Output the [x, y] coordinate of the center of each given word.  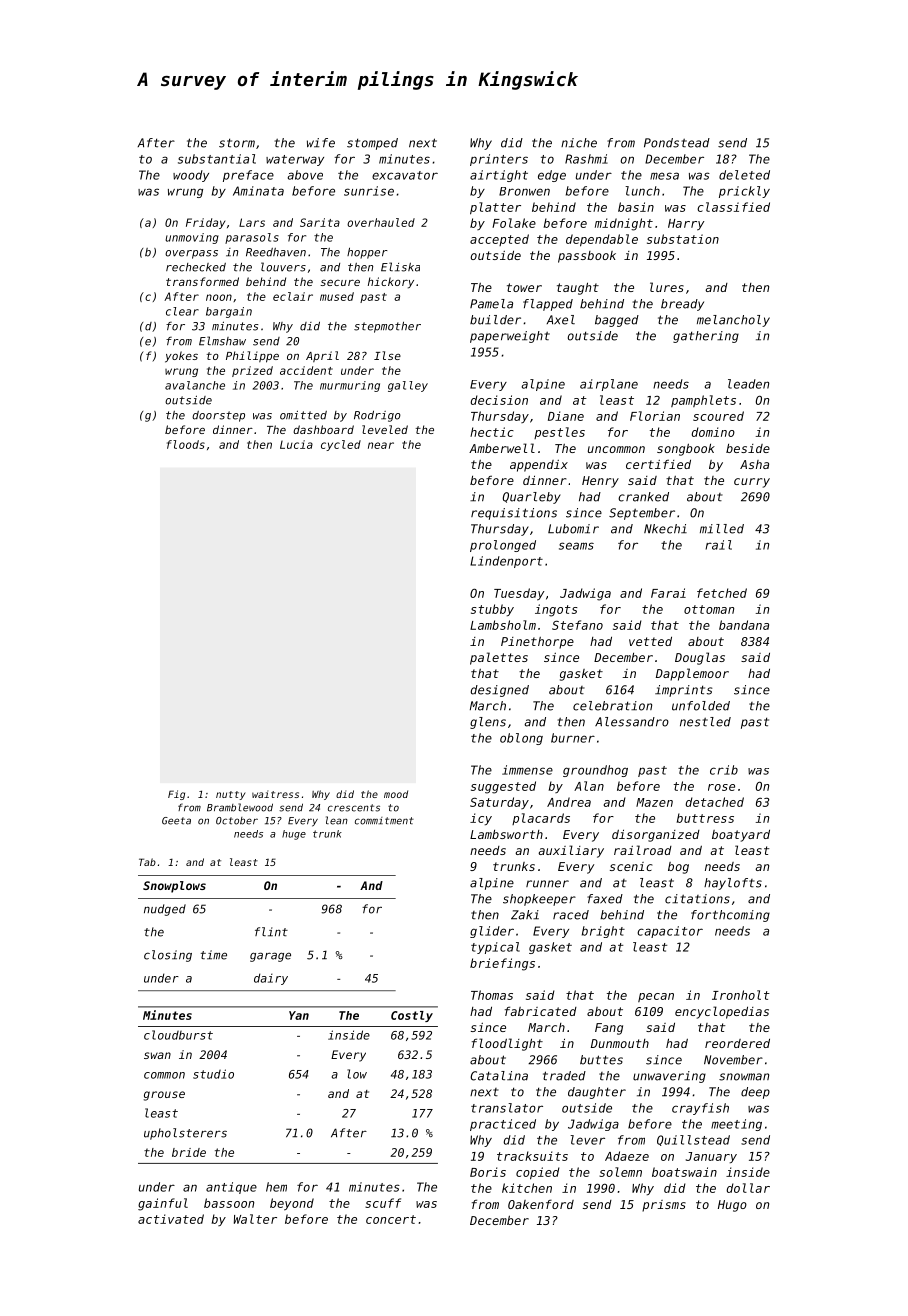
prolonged [503, 546]
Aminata [258, 191]
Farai [668, 593]
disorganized [656, 835]
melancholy [733, 321]
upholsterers [185, 1134]
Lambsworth [506, 834]
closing [168, 956]
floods [186, 444]
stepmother [387, 327]
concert [391, 1219]
